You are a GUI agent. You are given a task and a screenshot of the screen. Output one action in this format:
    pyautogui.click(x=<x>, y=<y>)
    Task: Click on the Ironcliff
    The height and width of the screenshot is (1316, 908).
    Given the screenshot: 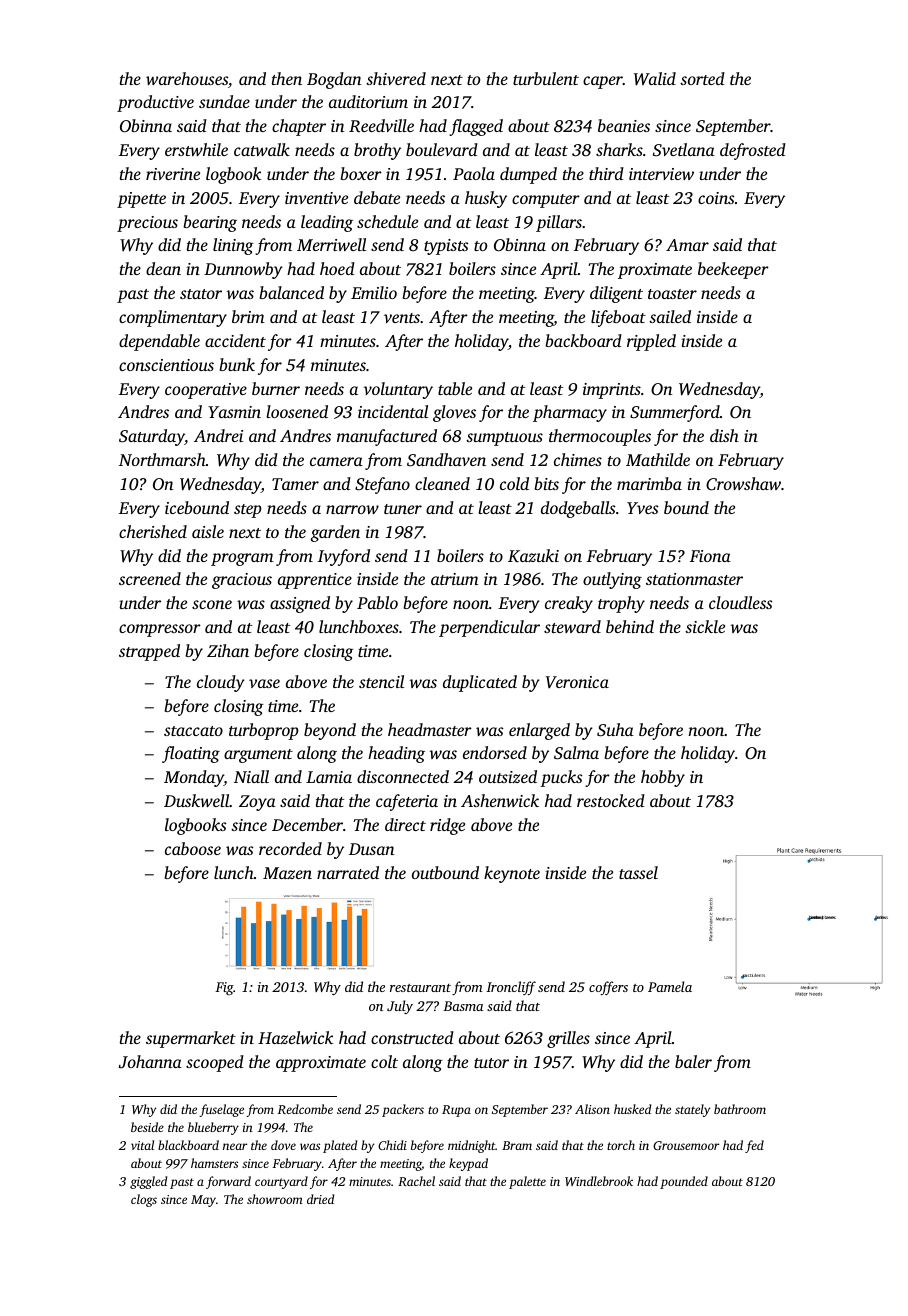 What is the action you would take?
    pyautogui.click(x=511, y=988)
